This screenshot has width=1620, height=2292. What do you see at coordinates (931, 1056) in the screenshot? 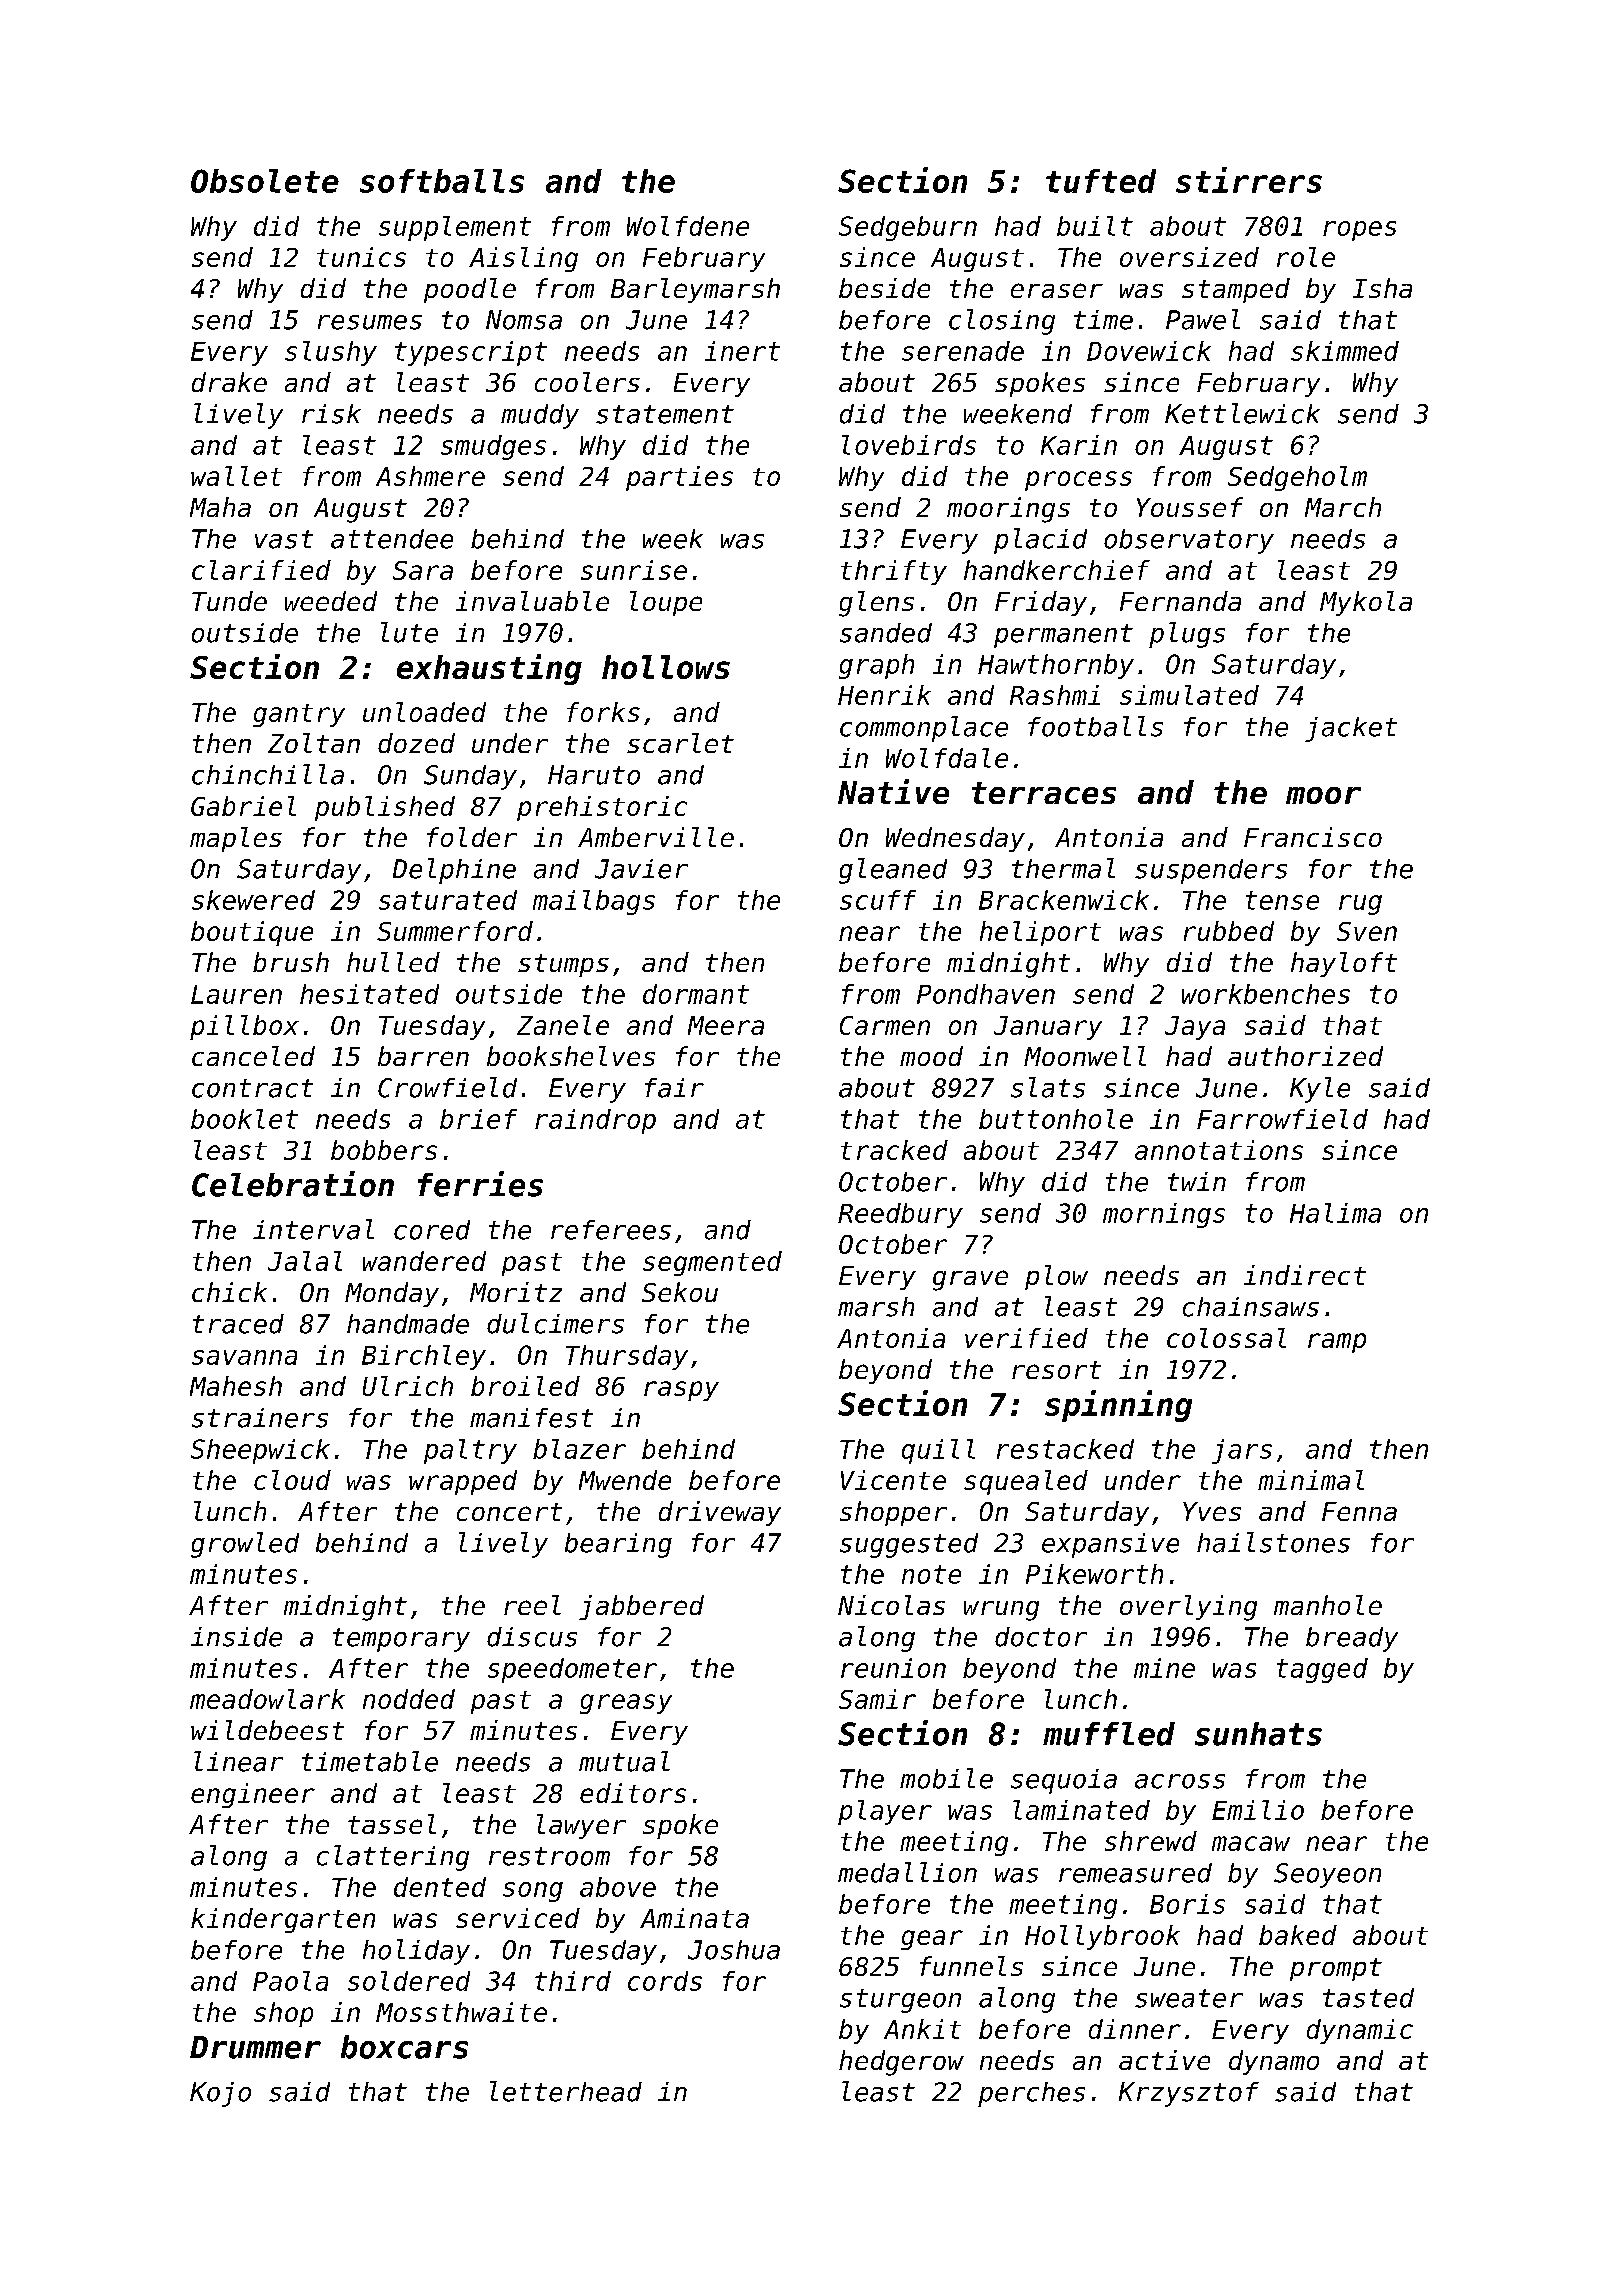
I see `mood` at bounding box center [931, 1056].
